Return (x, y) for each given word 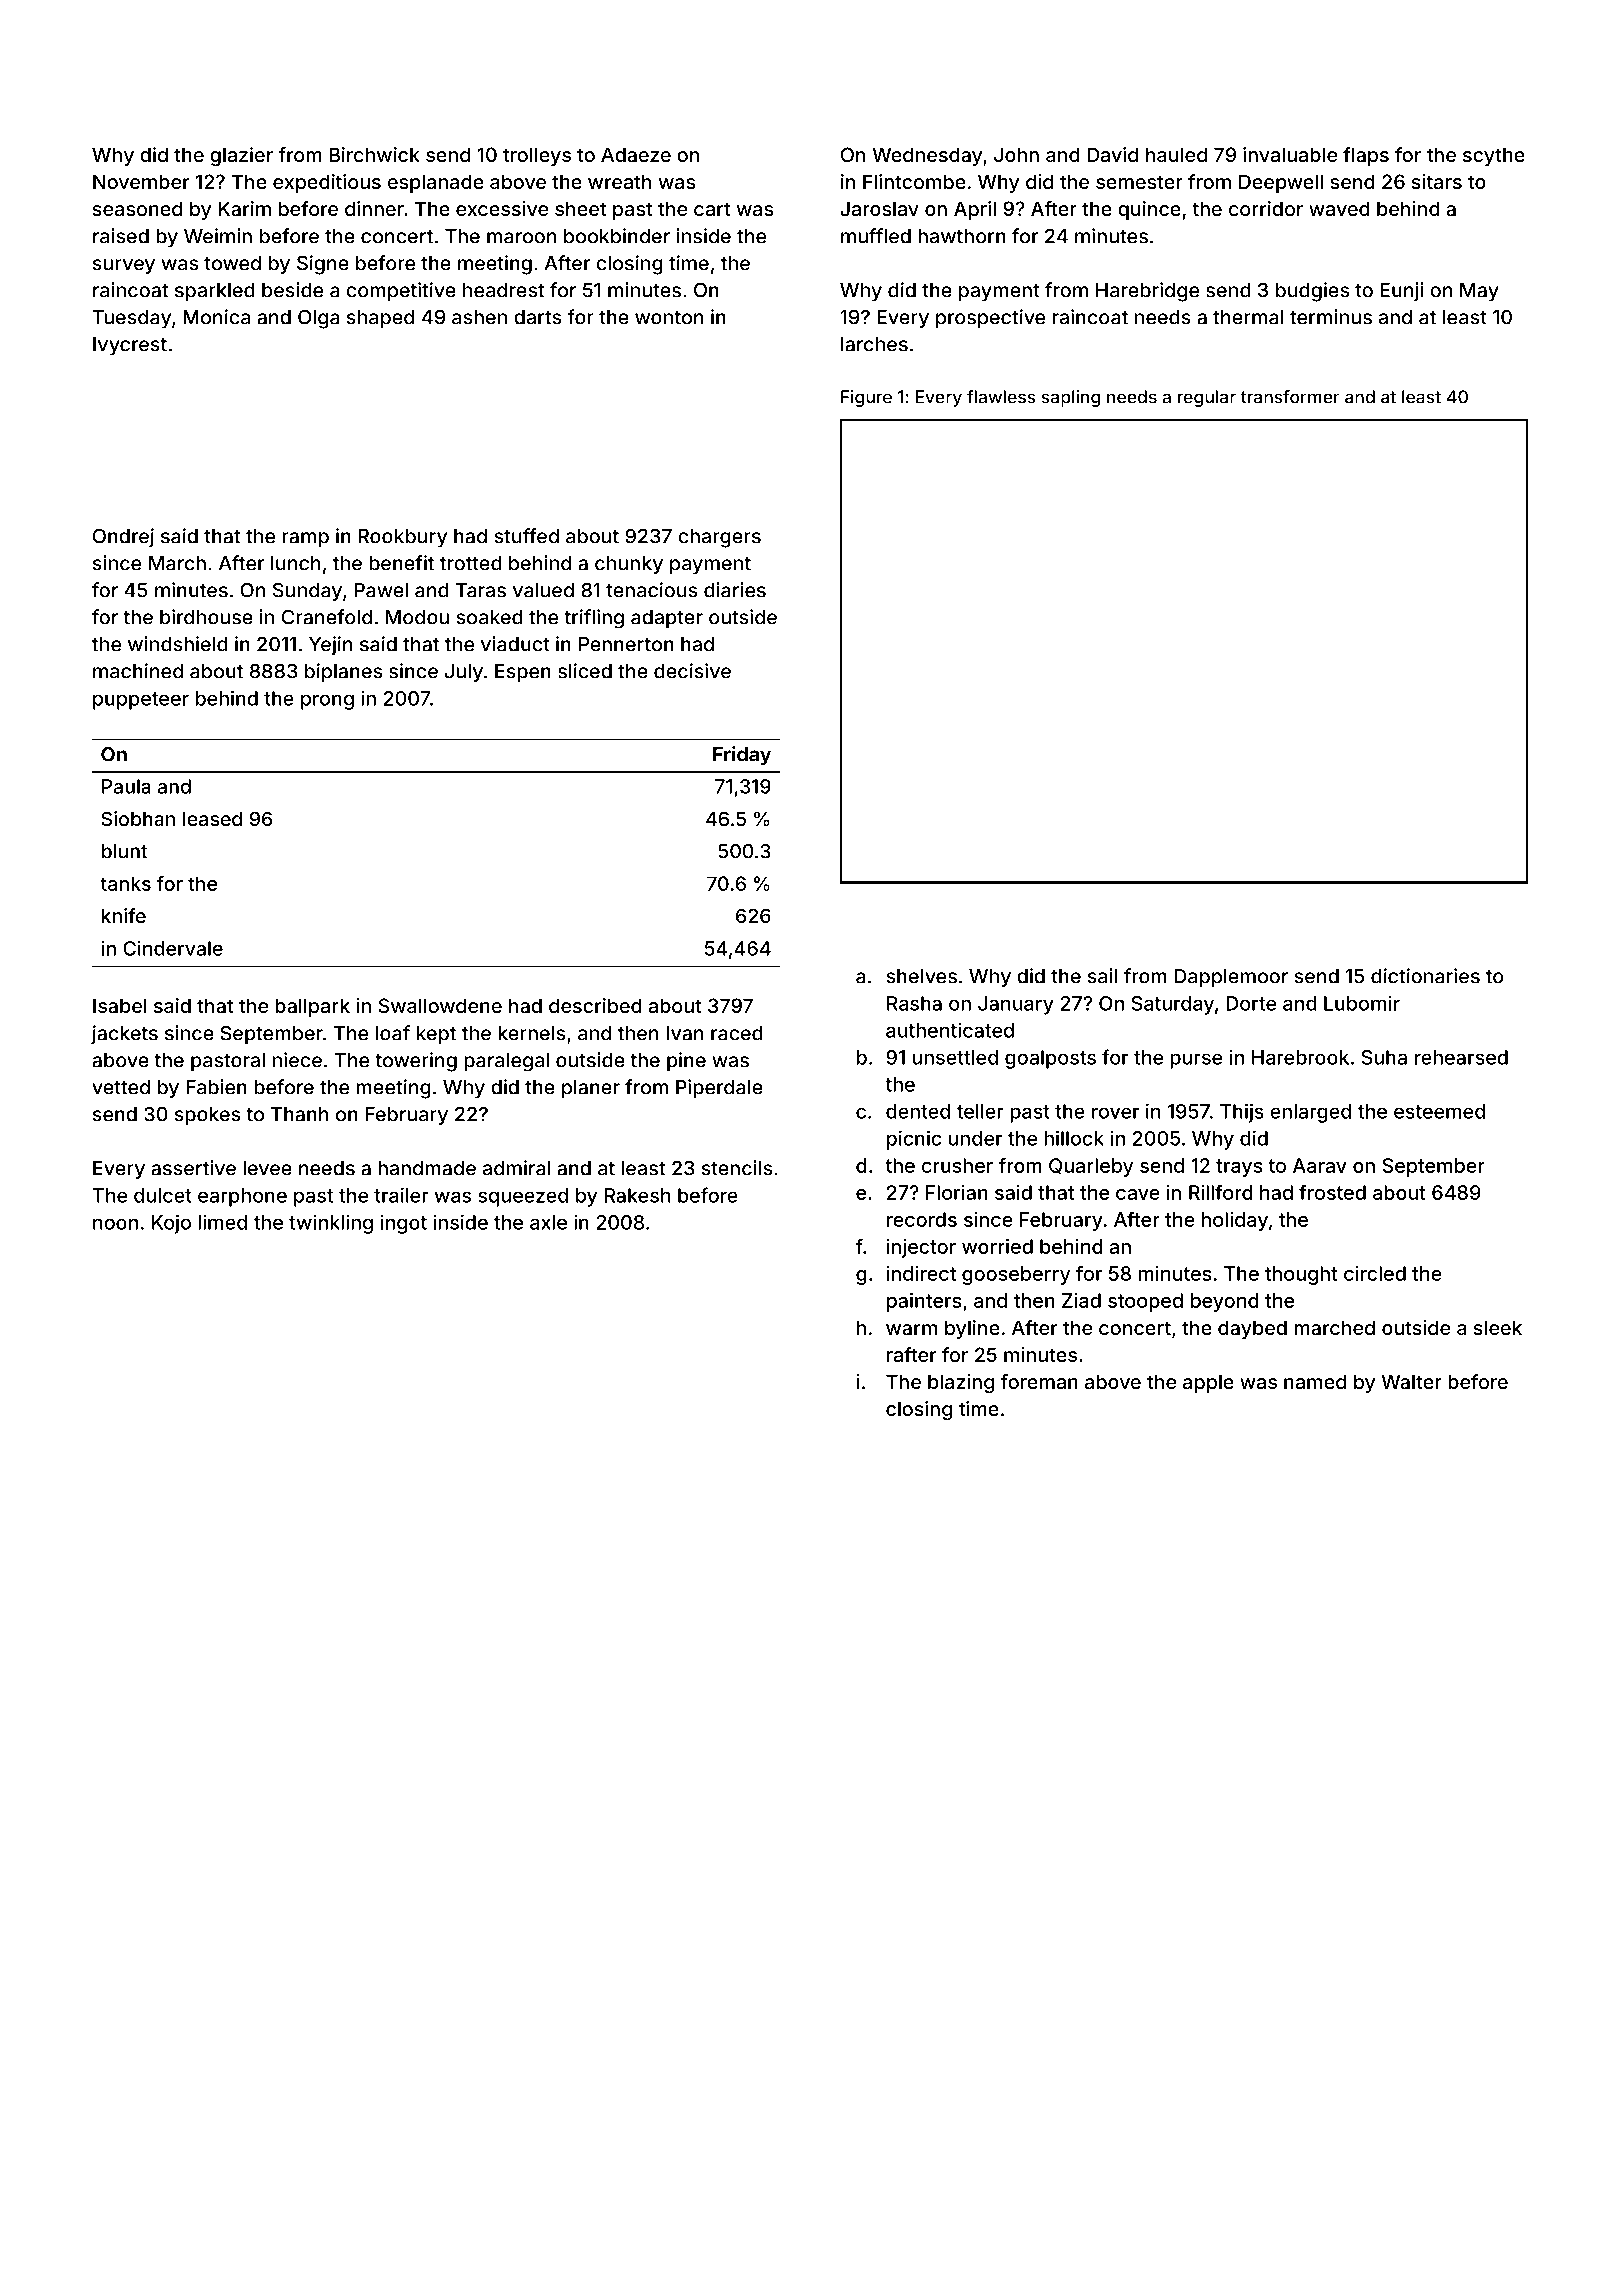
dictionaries (1425, 976)
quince (1149, 210)
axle (548, 1222)
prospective (990, 319)
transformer (1290, 397)
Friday (742, 756)
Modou (417, 617)
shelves (921, 976)
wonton (669, 318)
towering (416, 1062)
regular (1207, 398)
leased (212, 819)
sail (1102, 976)
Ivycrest (130, 346)
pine (686, 1062)
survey (124, 267)
